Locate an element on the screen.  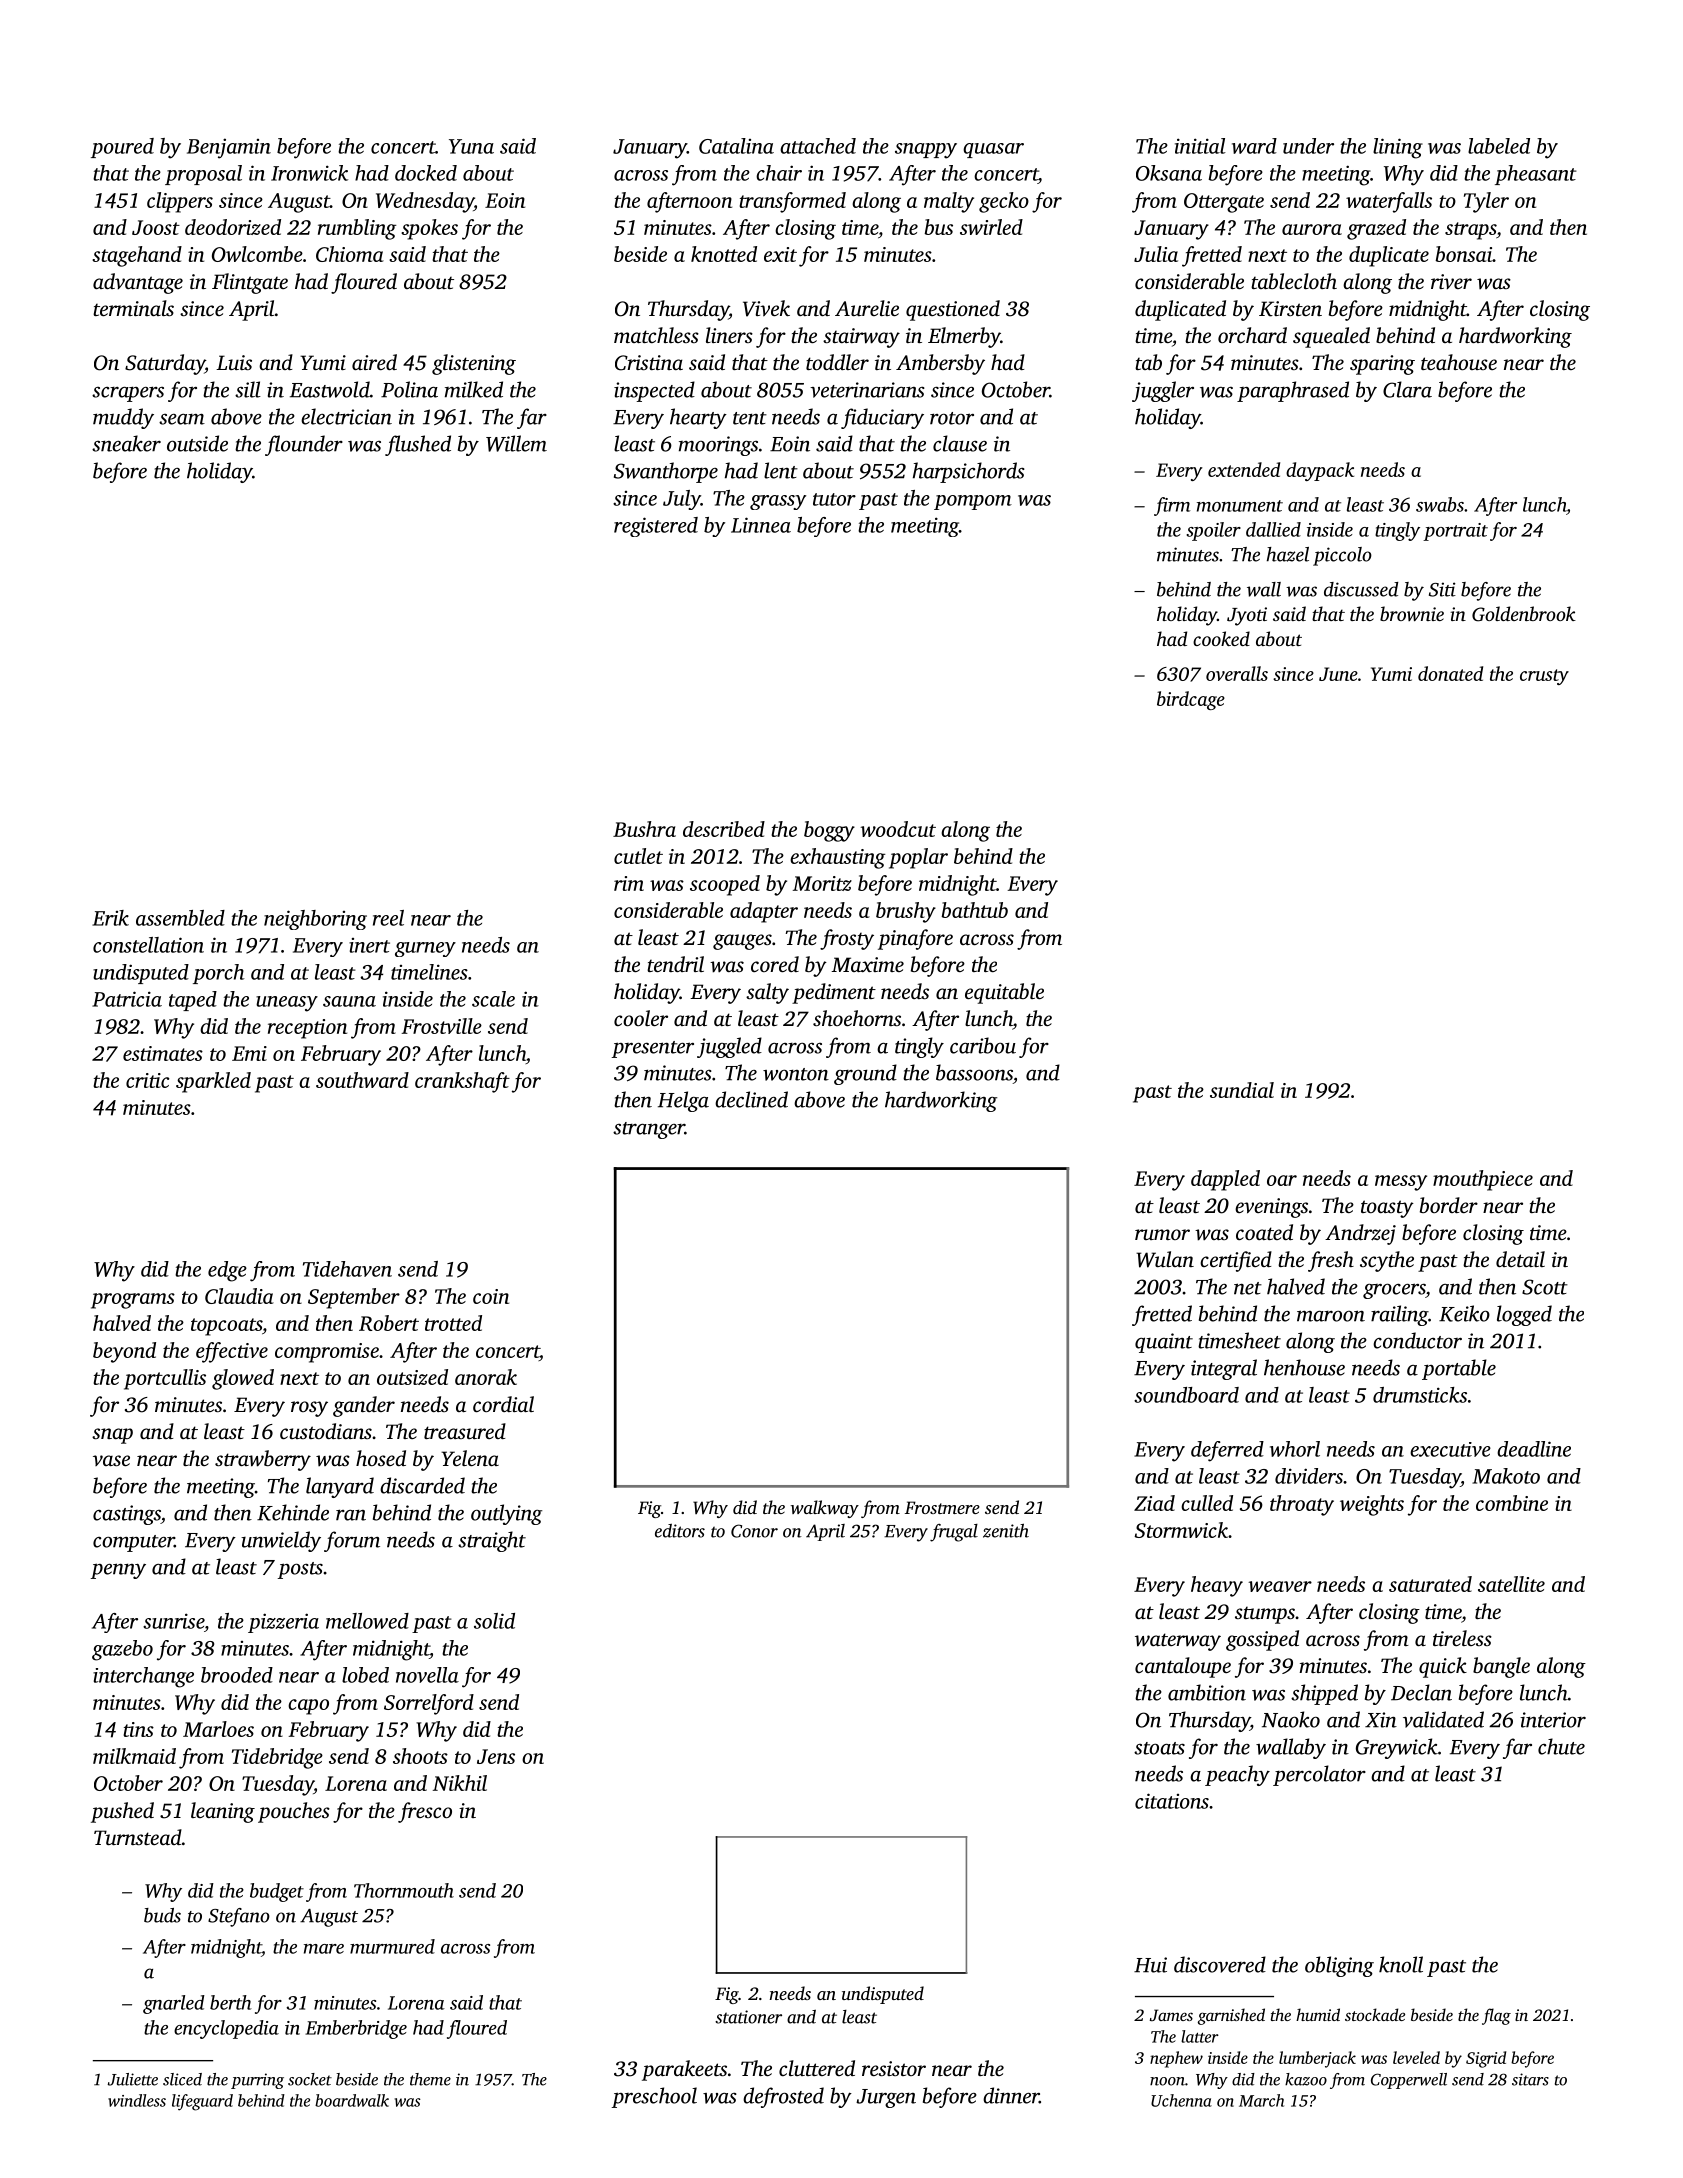
pushed is located at coordinates (122, 1812).
